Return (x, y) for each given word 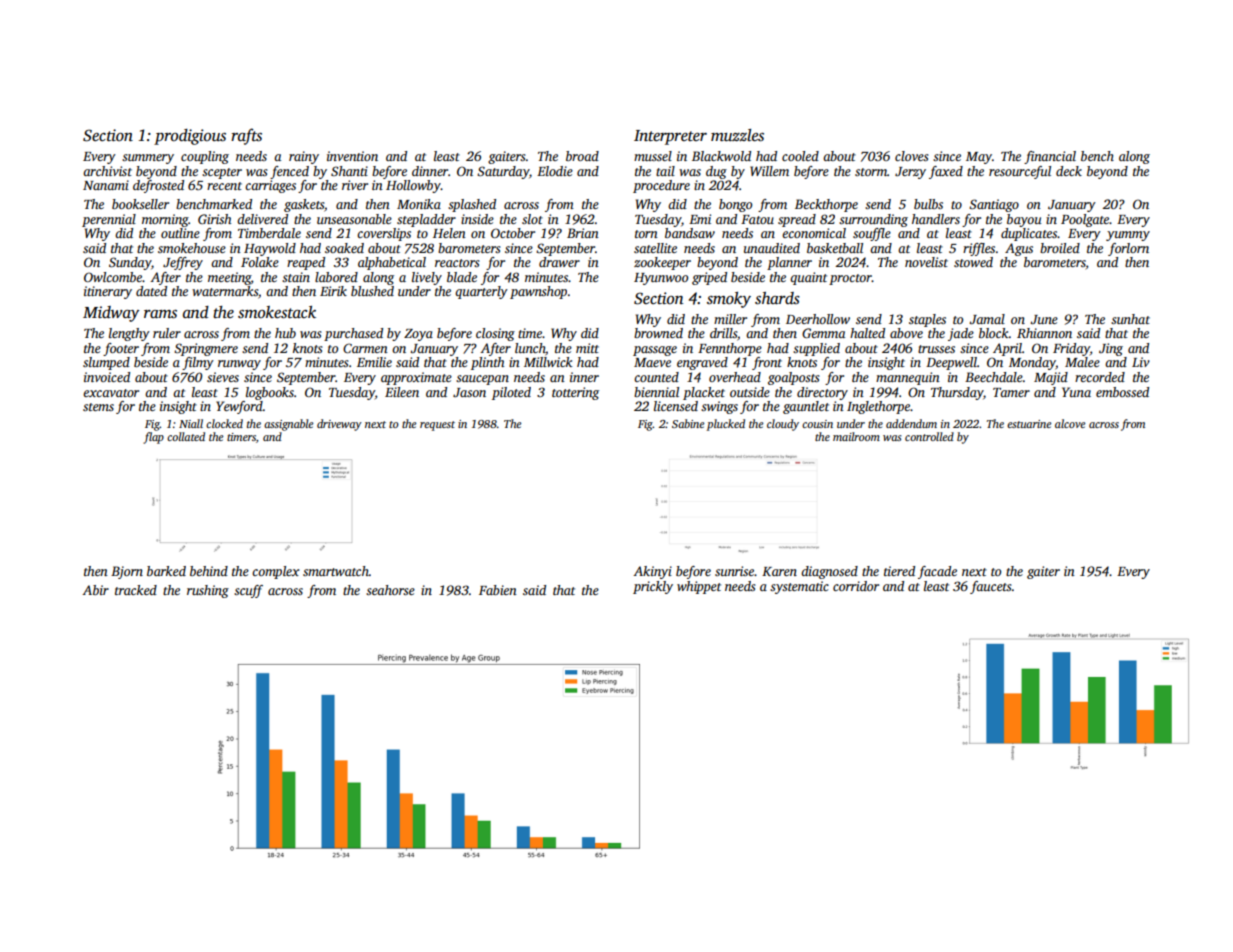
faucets (990, 587)
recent (224, 186)
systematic (799, 587)
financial (1050, 157)
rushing (208, 591)
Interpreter (670, 137)
